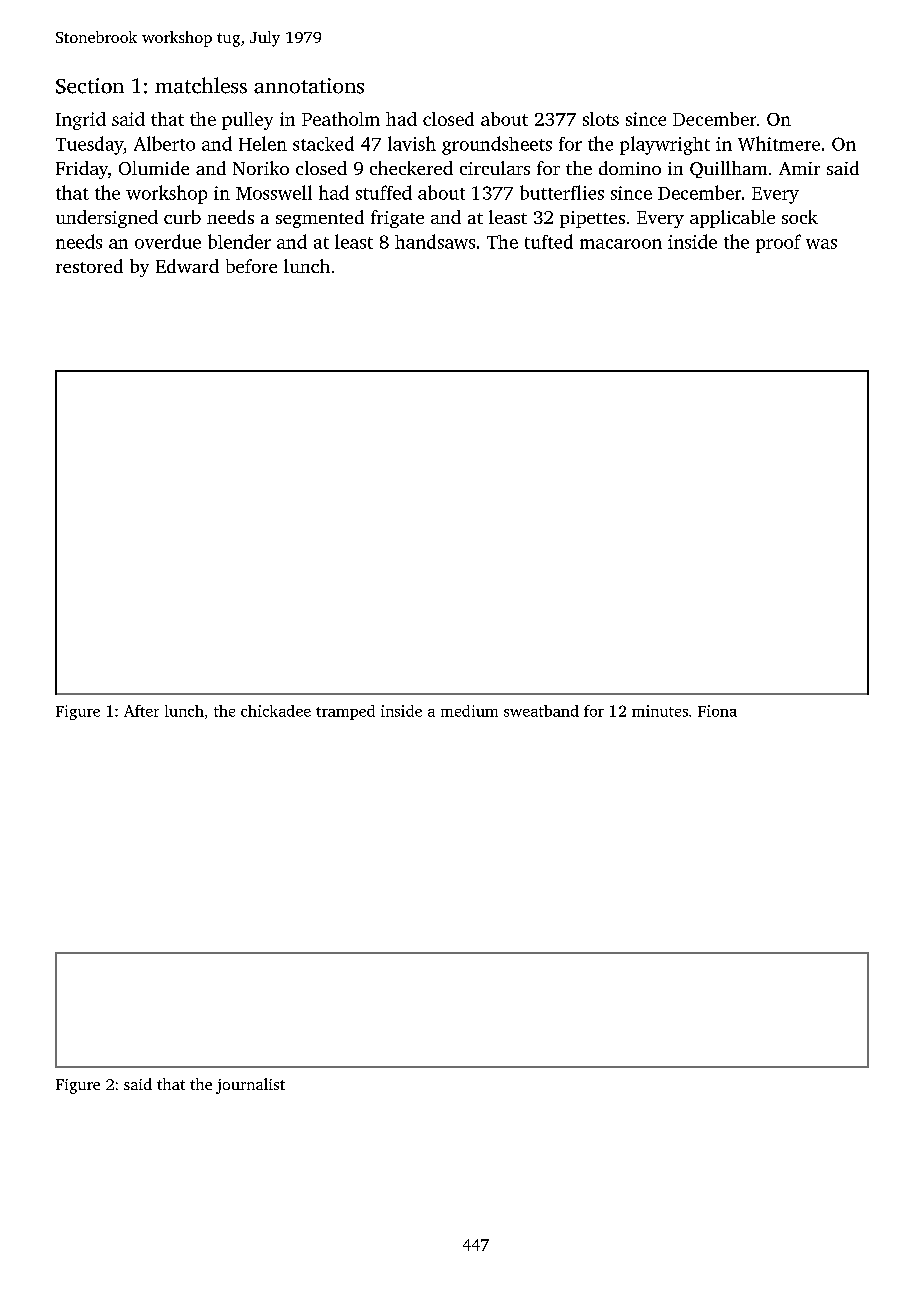  Describe the element at coordinates (250, 1086) in the image. I see `journalist` at that location.
